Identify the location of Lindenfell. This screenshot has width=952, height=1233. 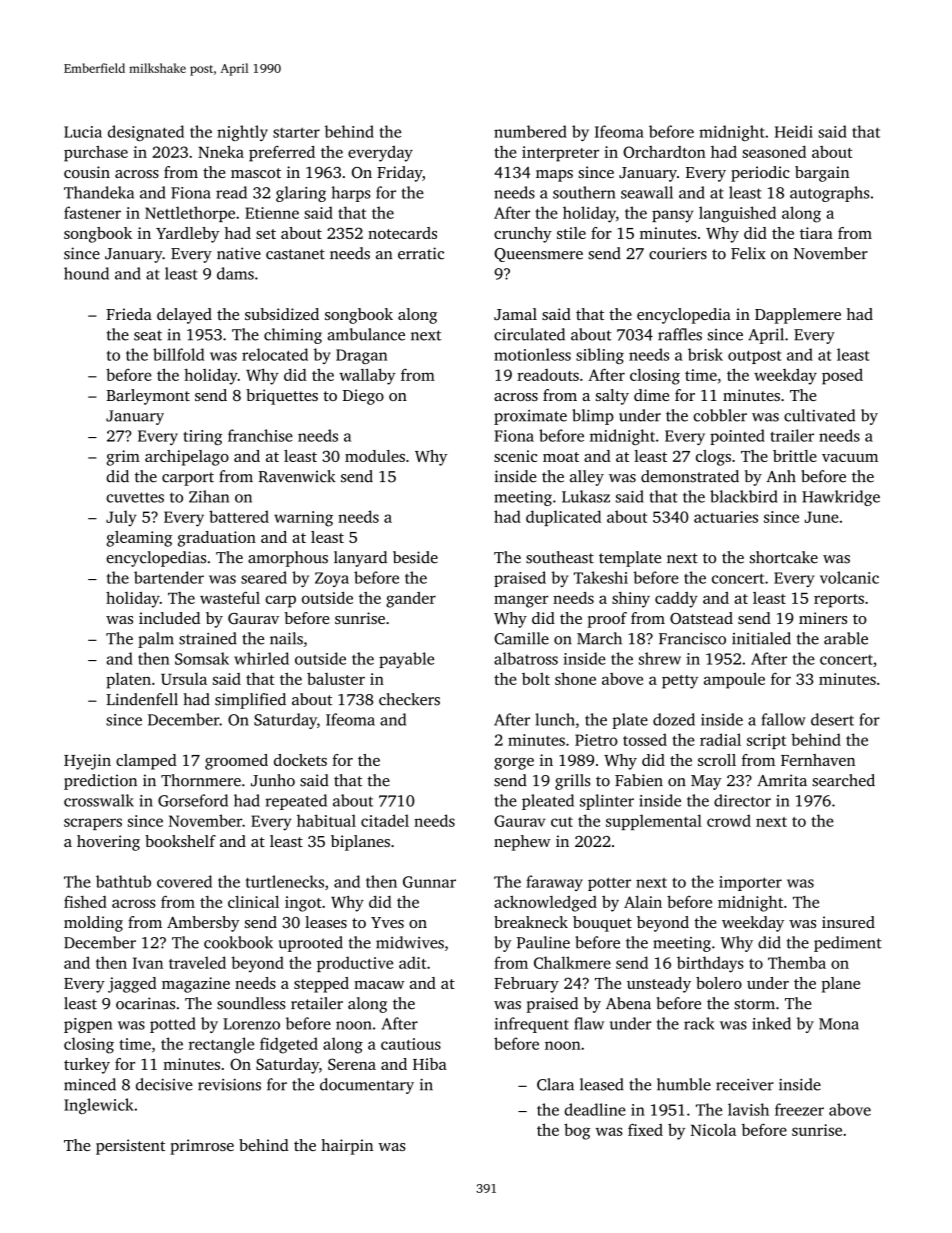
(142, 699).
